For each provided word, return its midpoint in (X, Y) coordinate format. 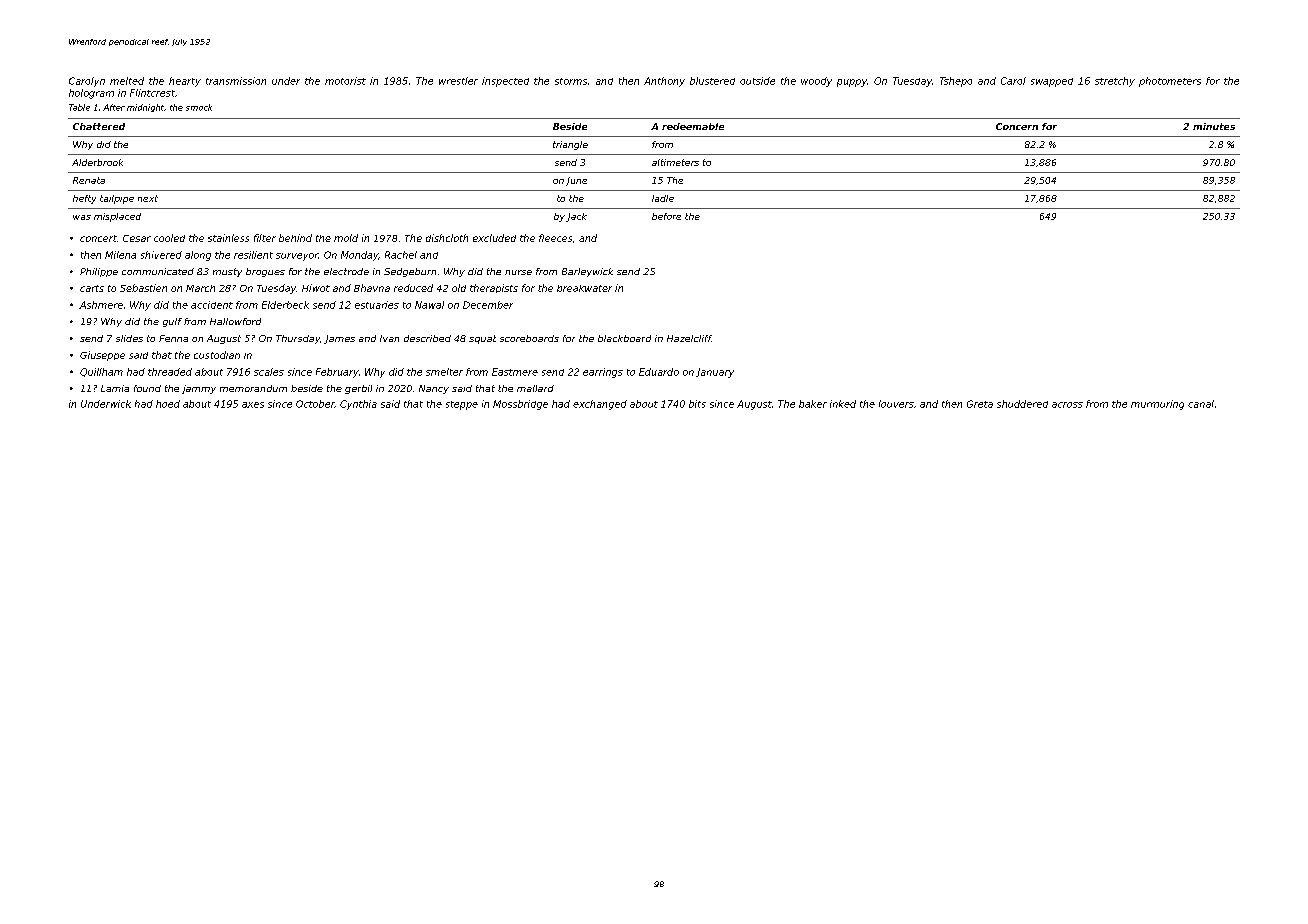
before (666, 216)
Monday (359, 256)
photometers (1170, 82)
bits (697, 404)
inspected (505, 82)
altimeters (675, 162)
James (339, 339)
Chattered (99, 126)
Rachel (401, 255)
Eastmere (515, 372)
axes (253, 405)
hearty (185, 82)
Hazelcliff (689, 338)
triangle (570, 145)
